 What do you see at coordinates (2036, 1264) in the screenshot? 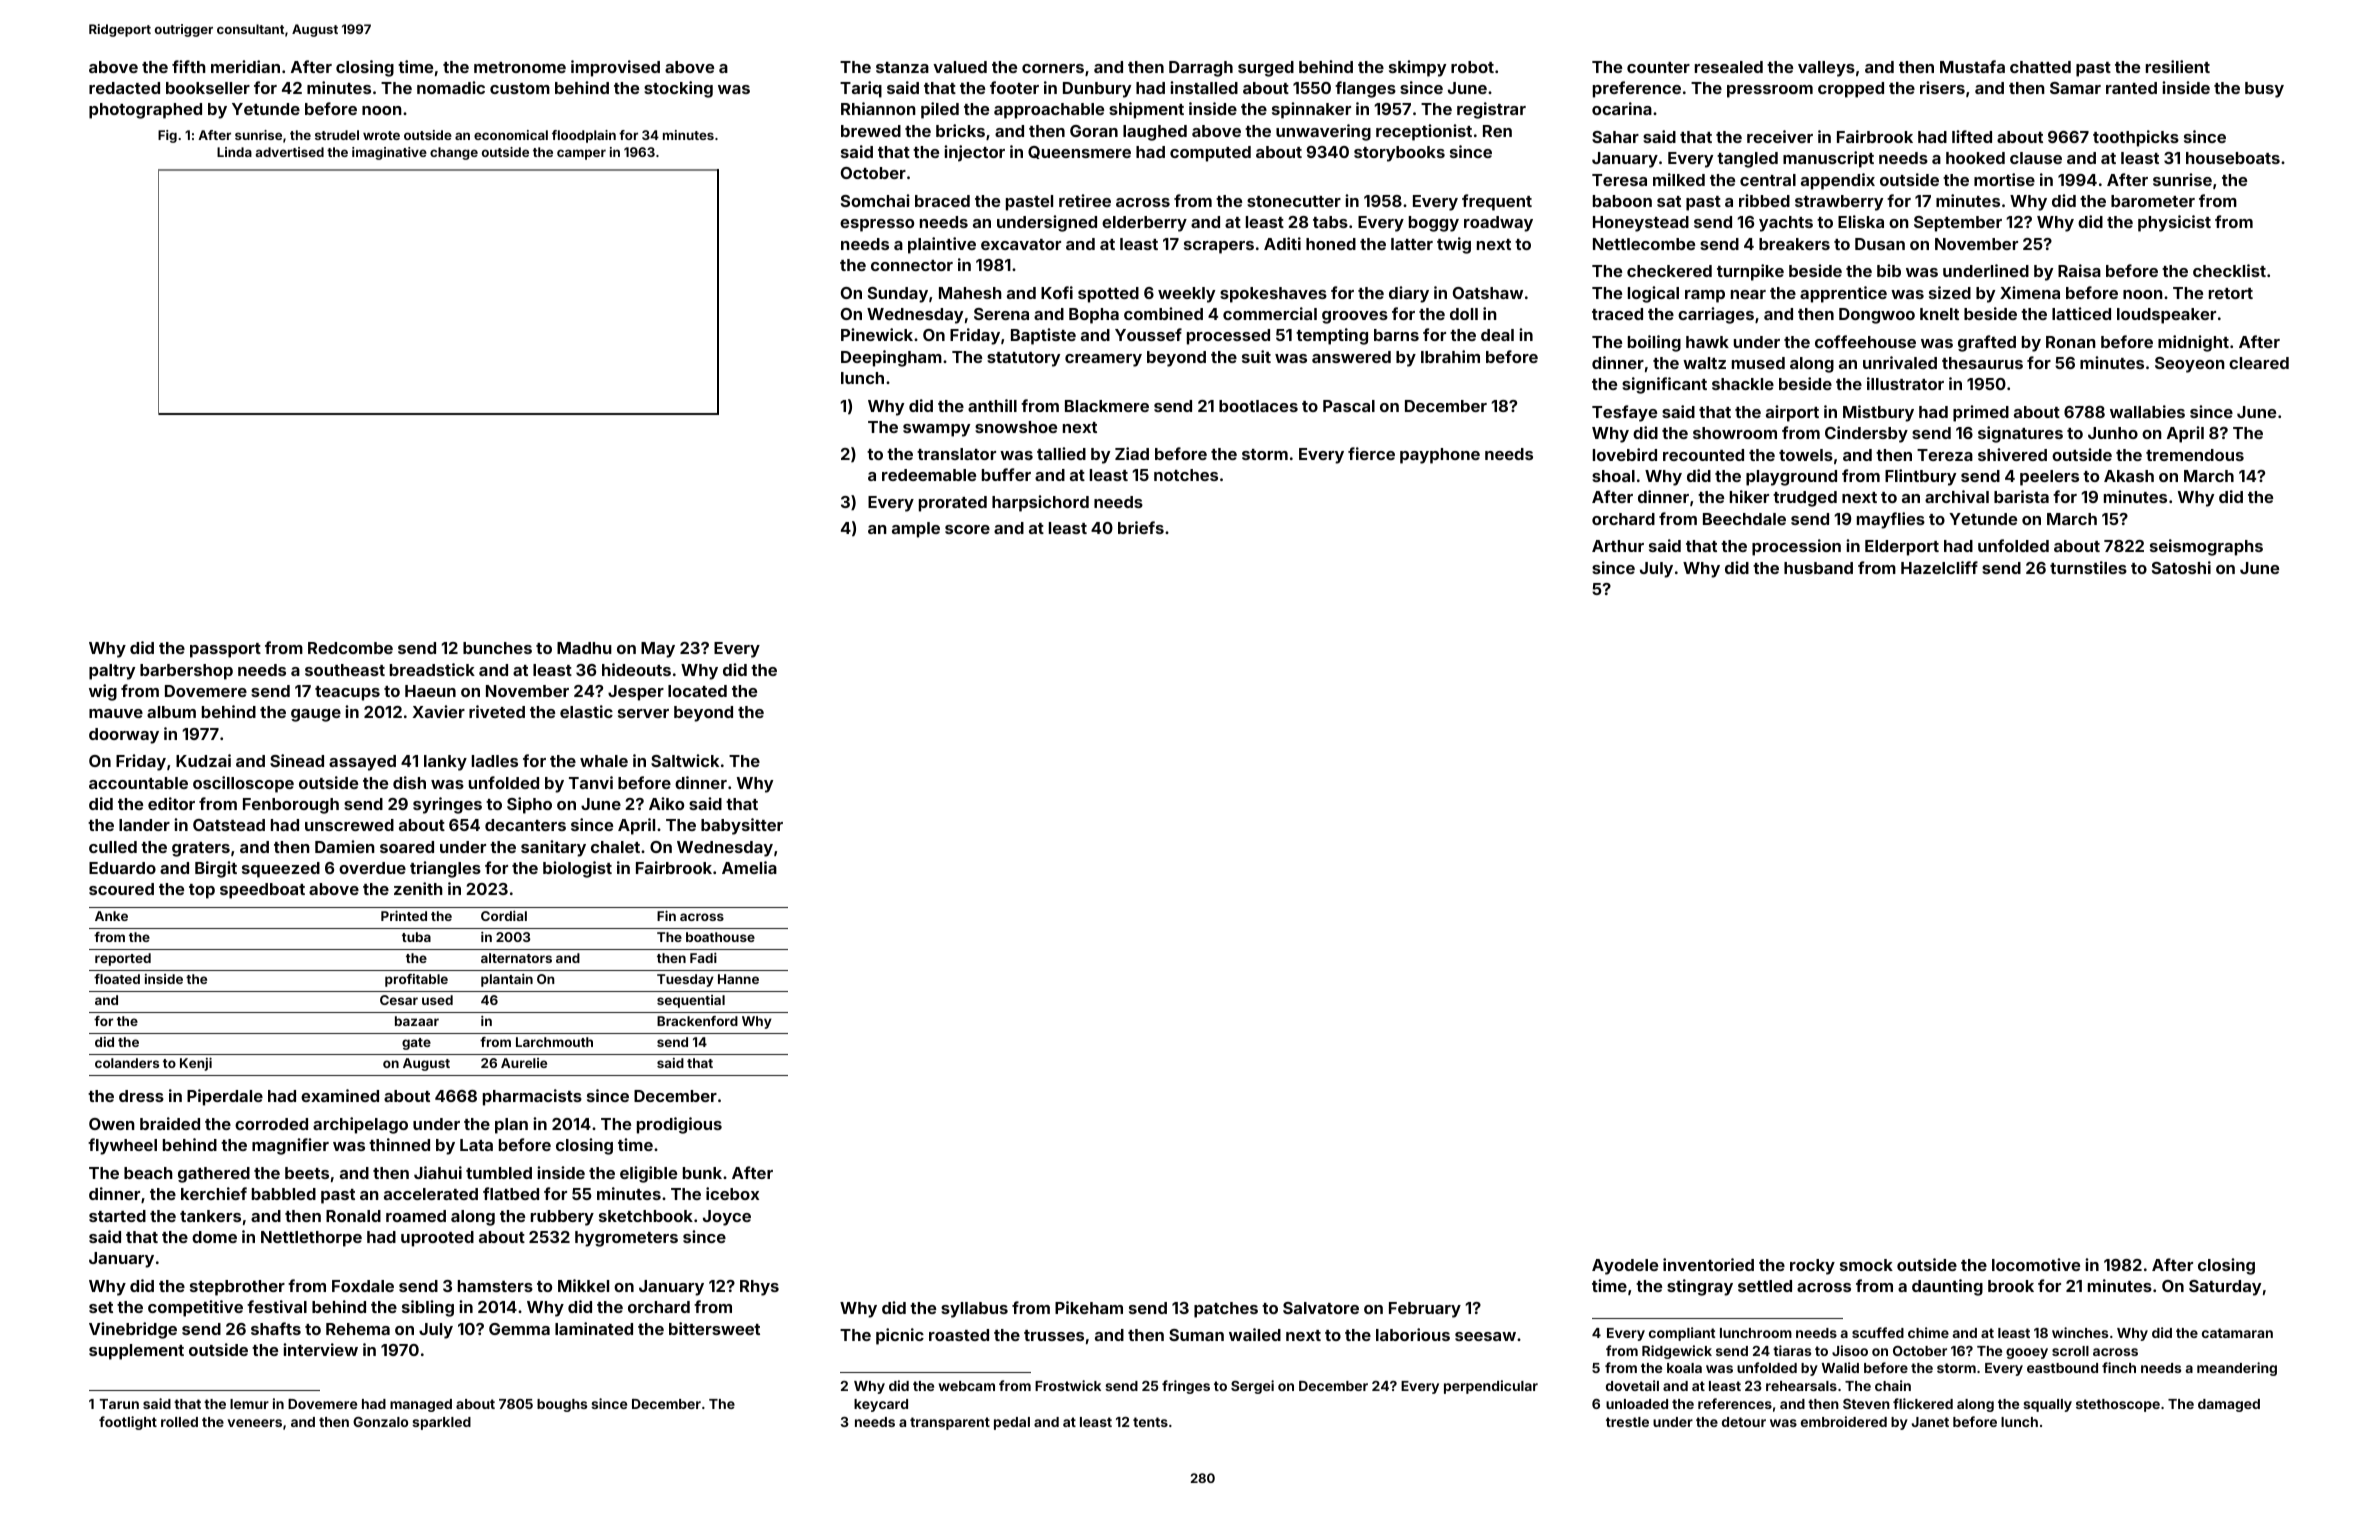
I see `locomotive` at bounding box center [2036, 1264].
